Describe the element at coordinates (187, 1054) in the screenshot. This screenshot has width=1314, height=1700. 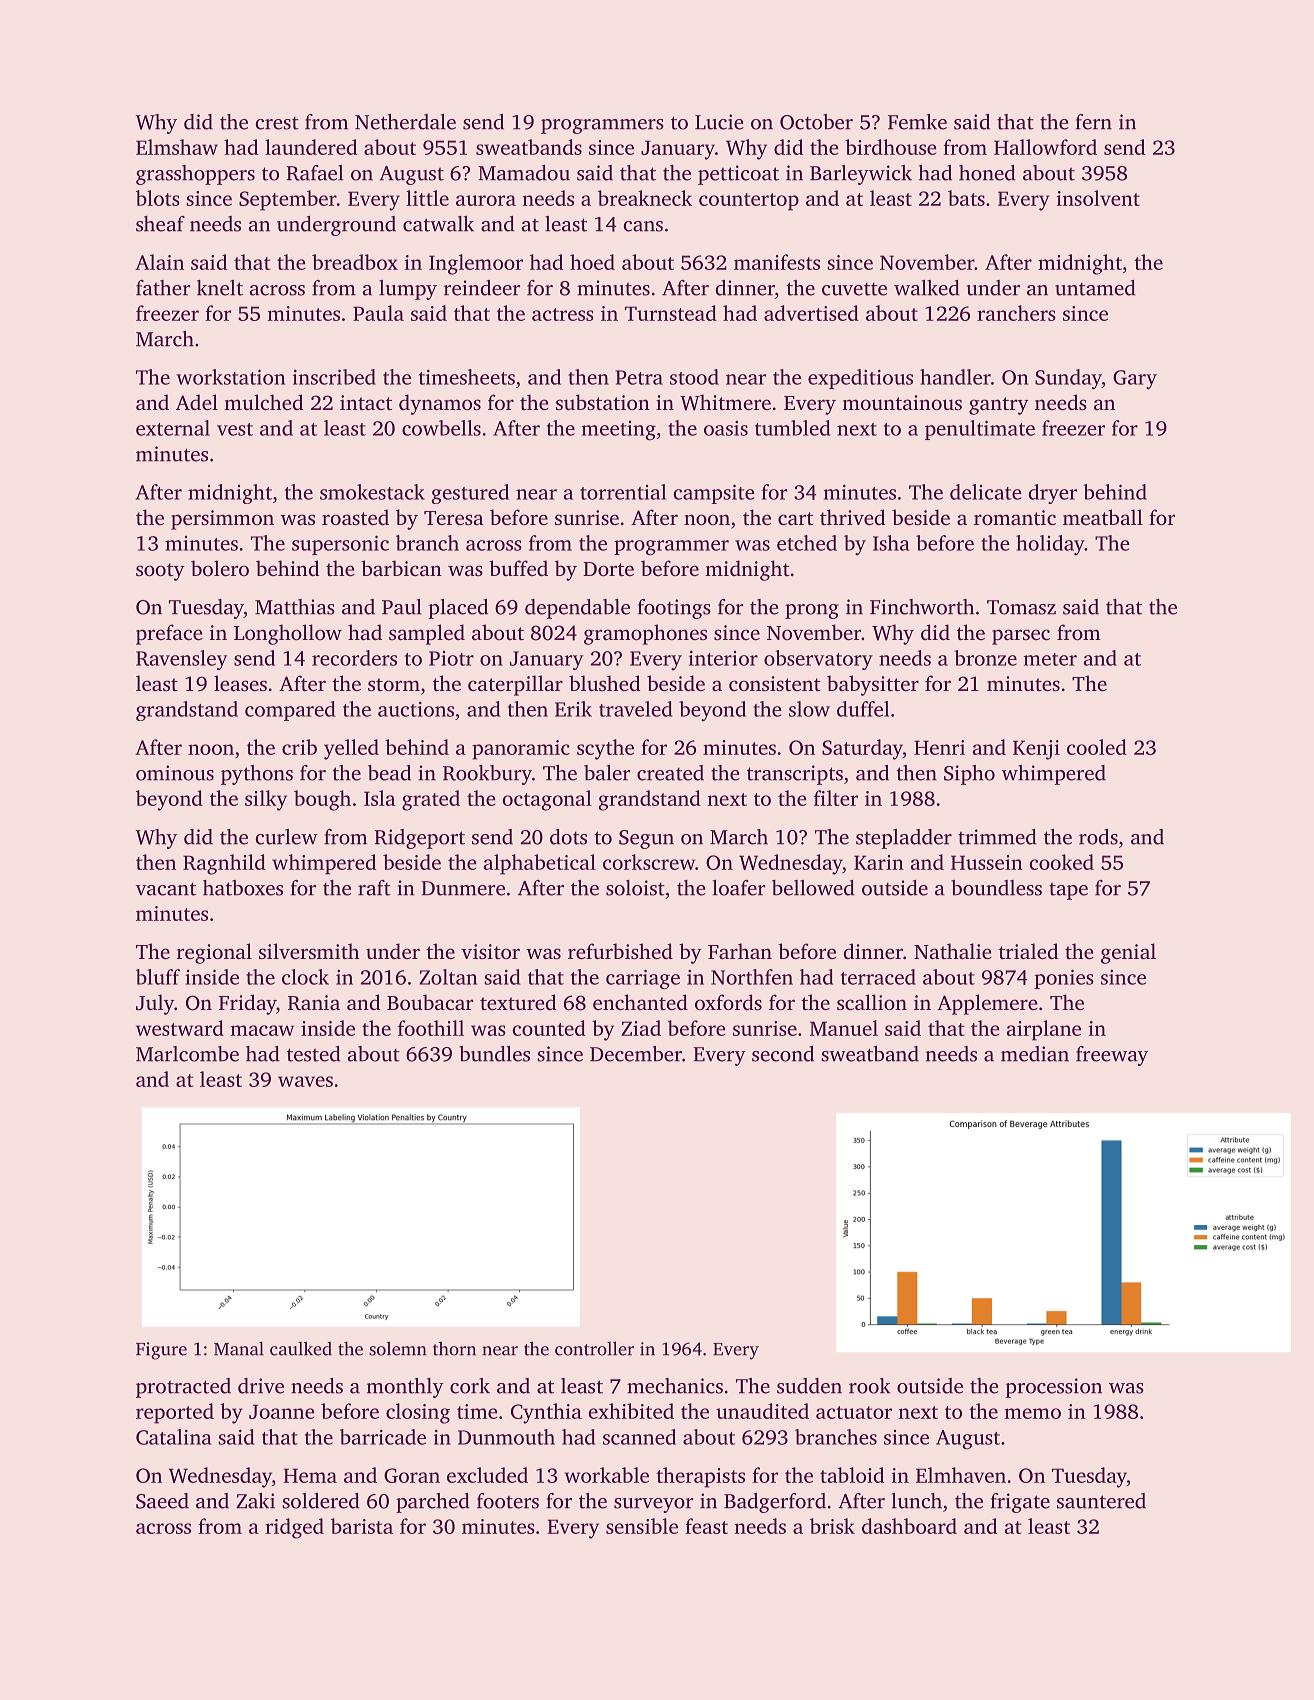
I see `Marlcombe` at that location.
